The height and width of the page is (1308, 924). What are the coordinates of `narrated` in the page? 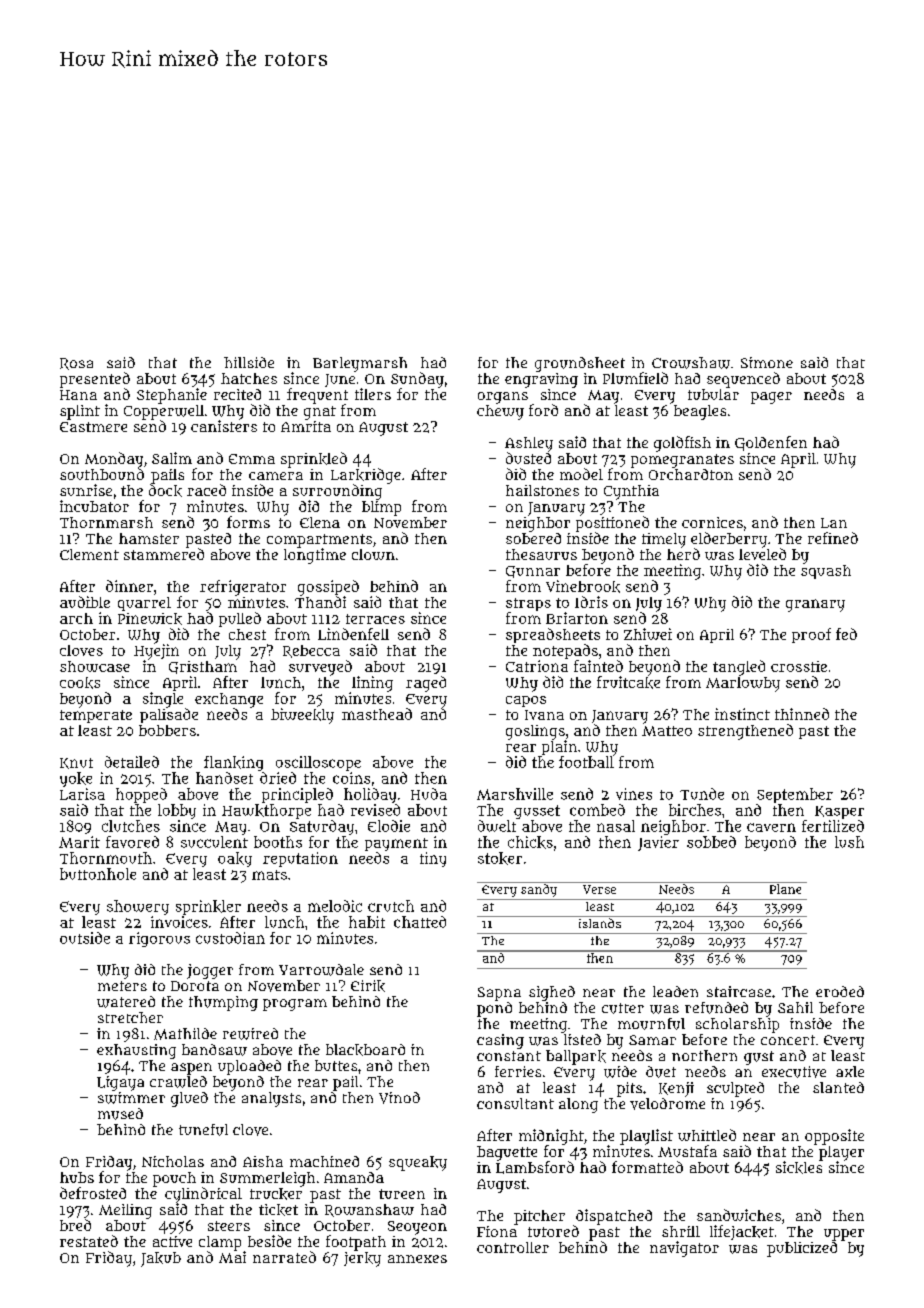 It's located at (284, 1257).
